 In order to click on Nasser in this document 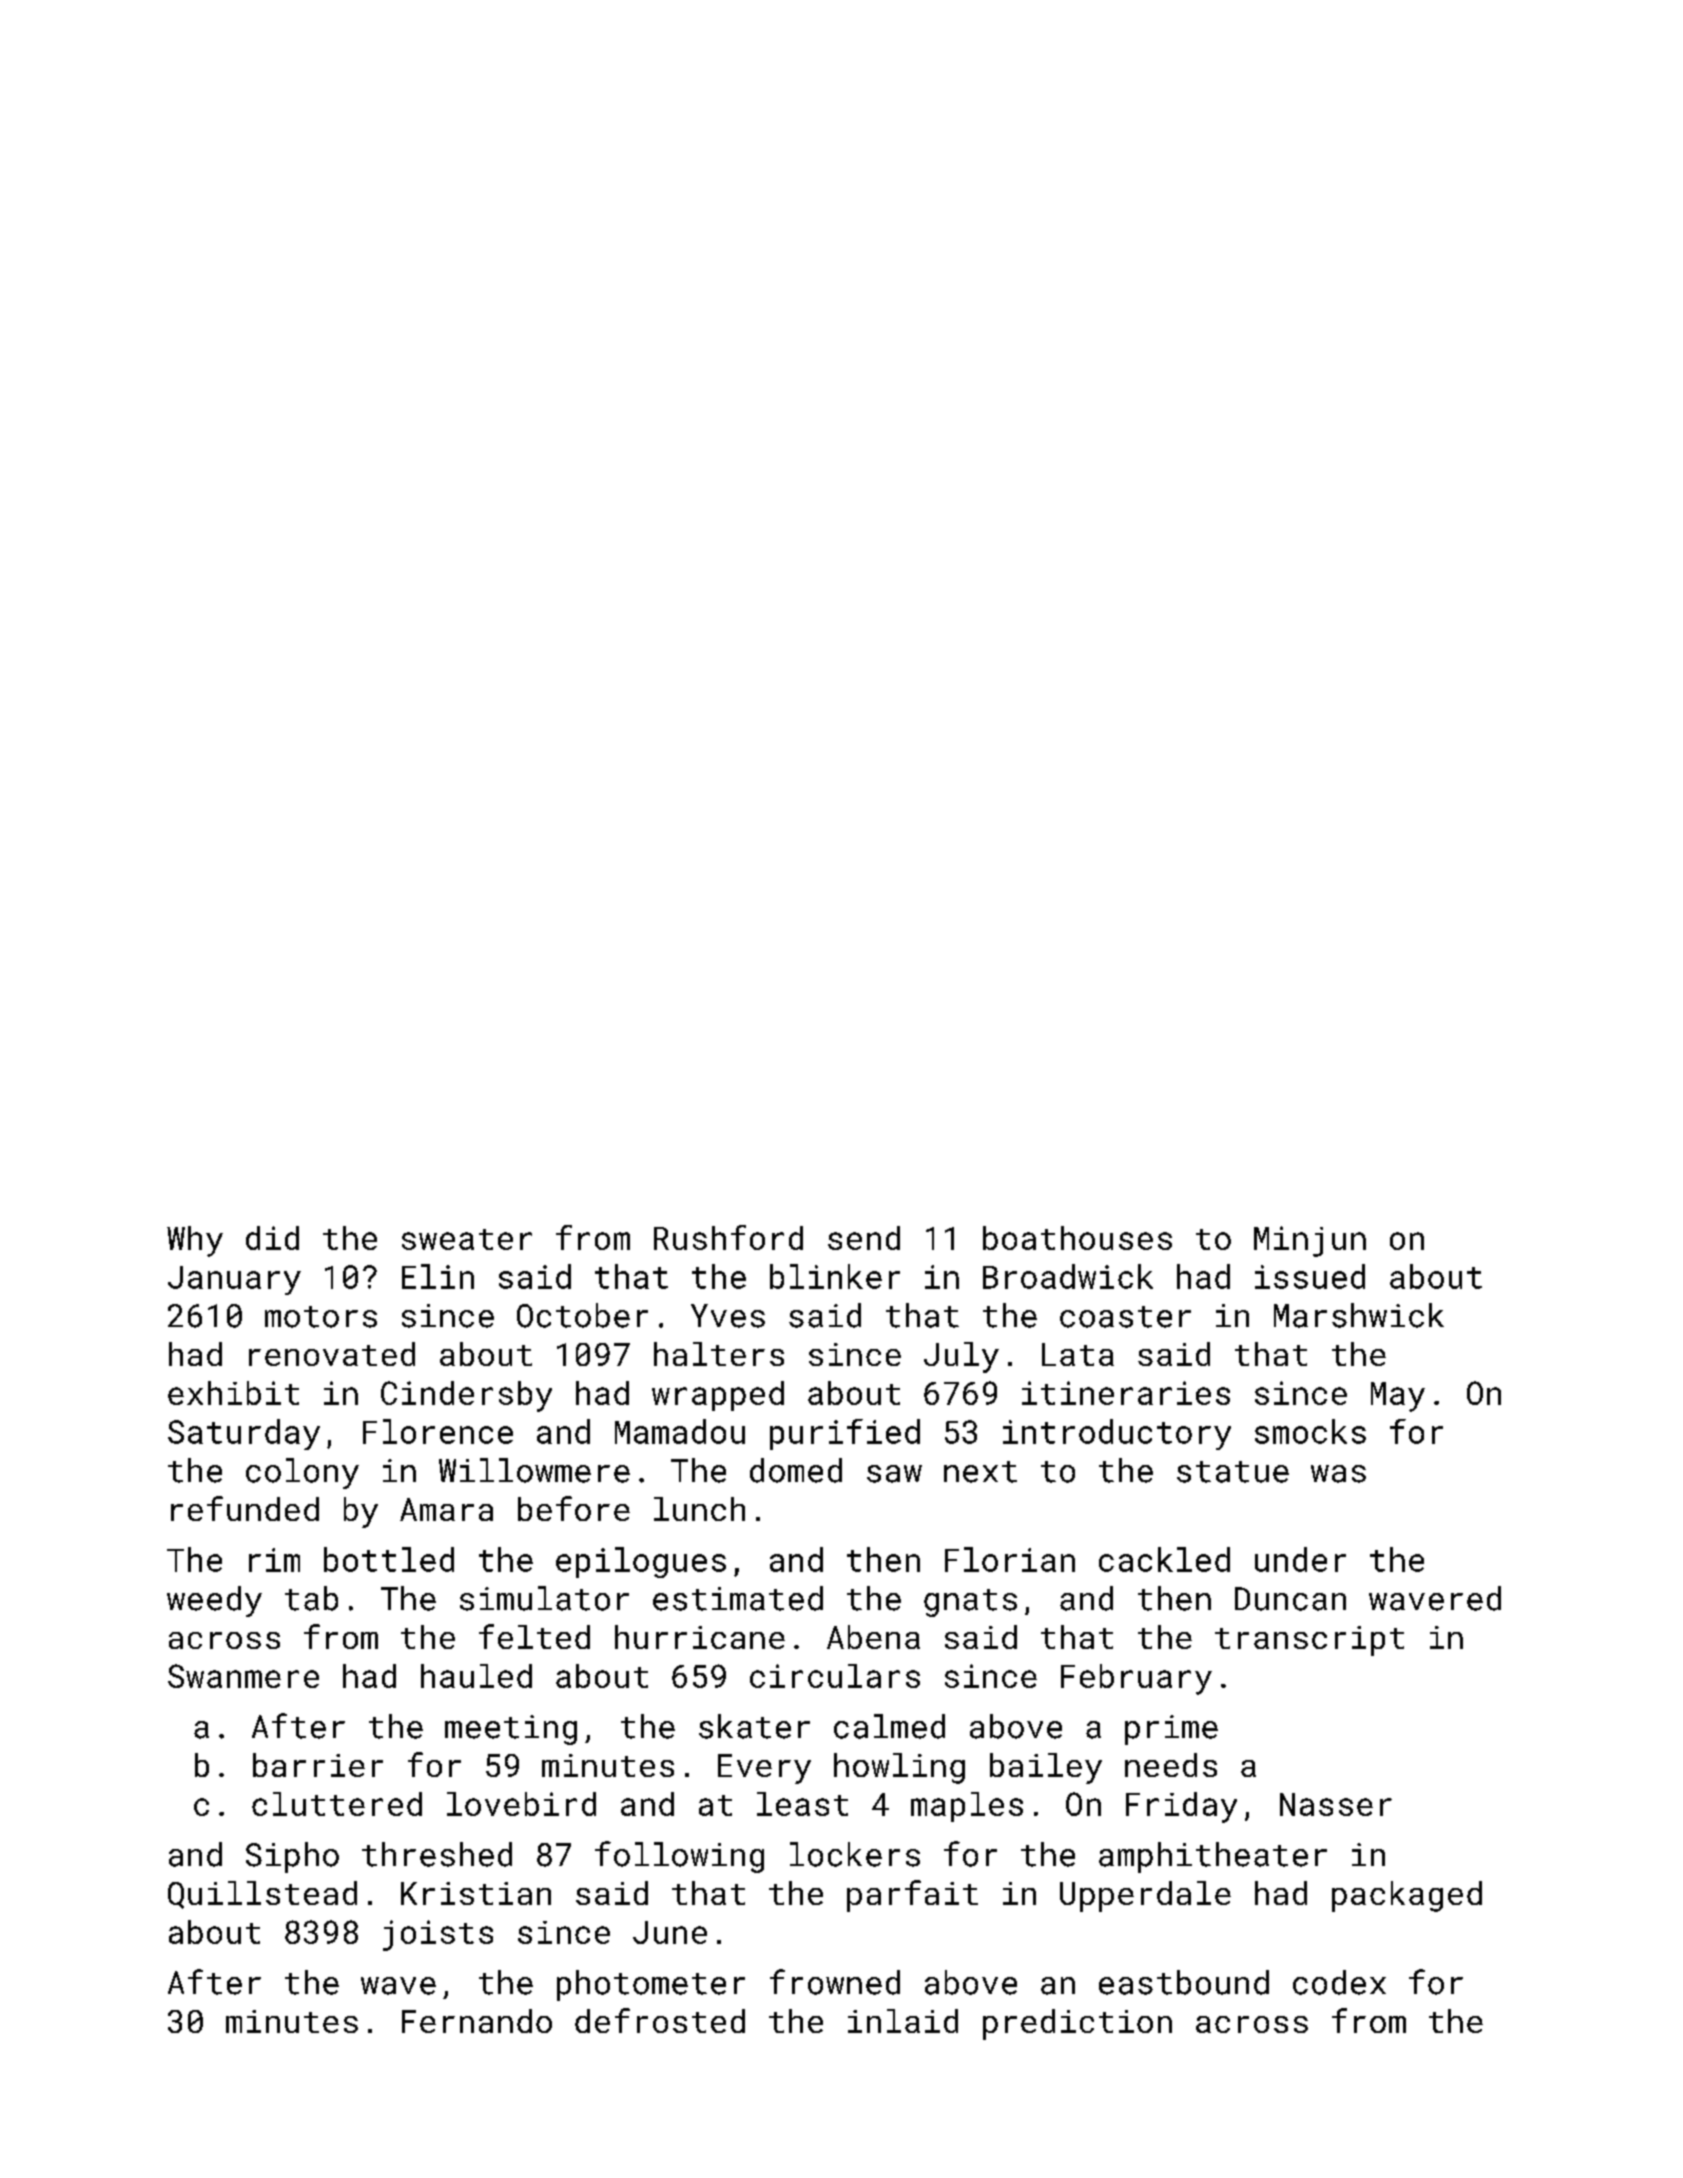, I will do `click(1336, 1804)`.
